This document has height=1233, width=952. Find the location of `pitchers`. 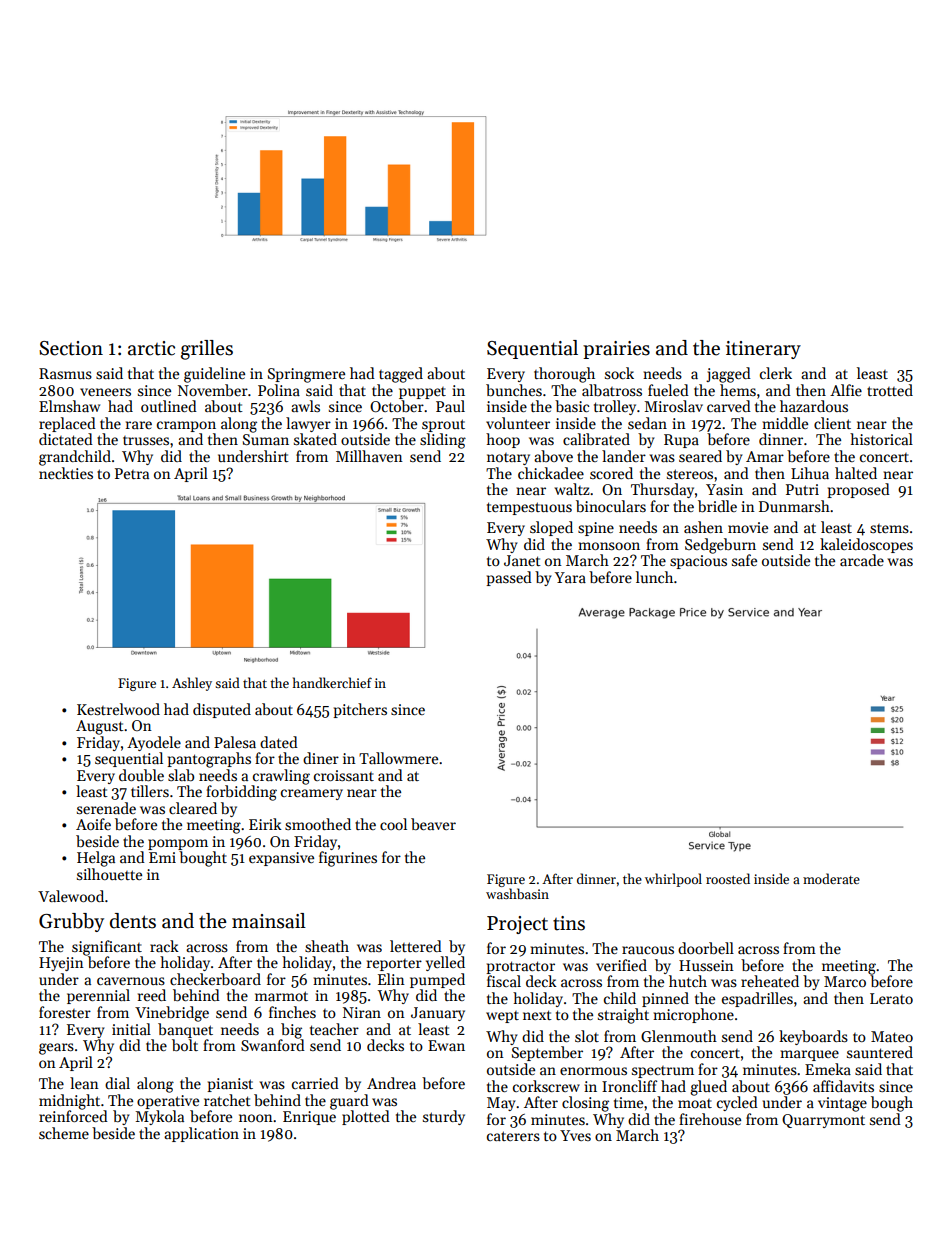

pitchers is located at coordinates (360, 710).
